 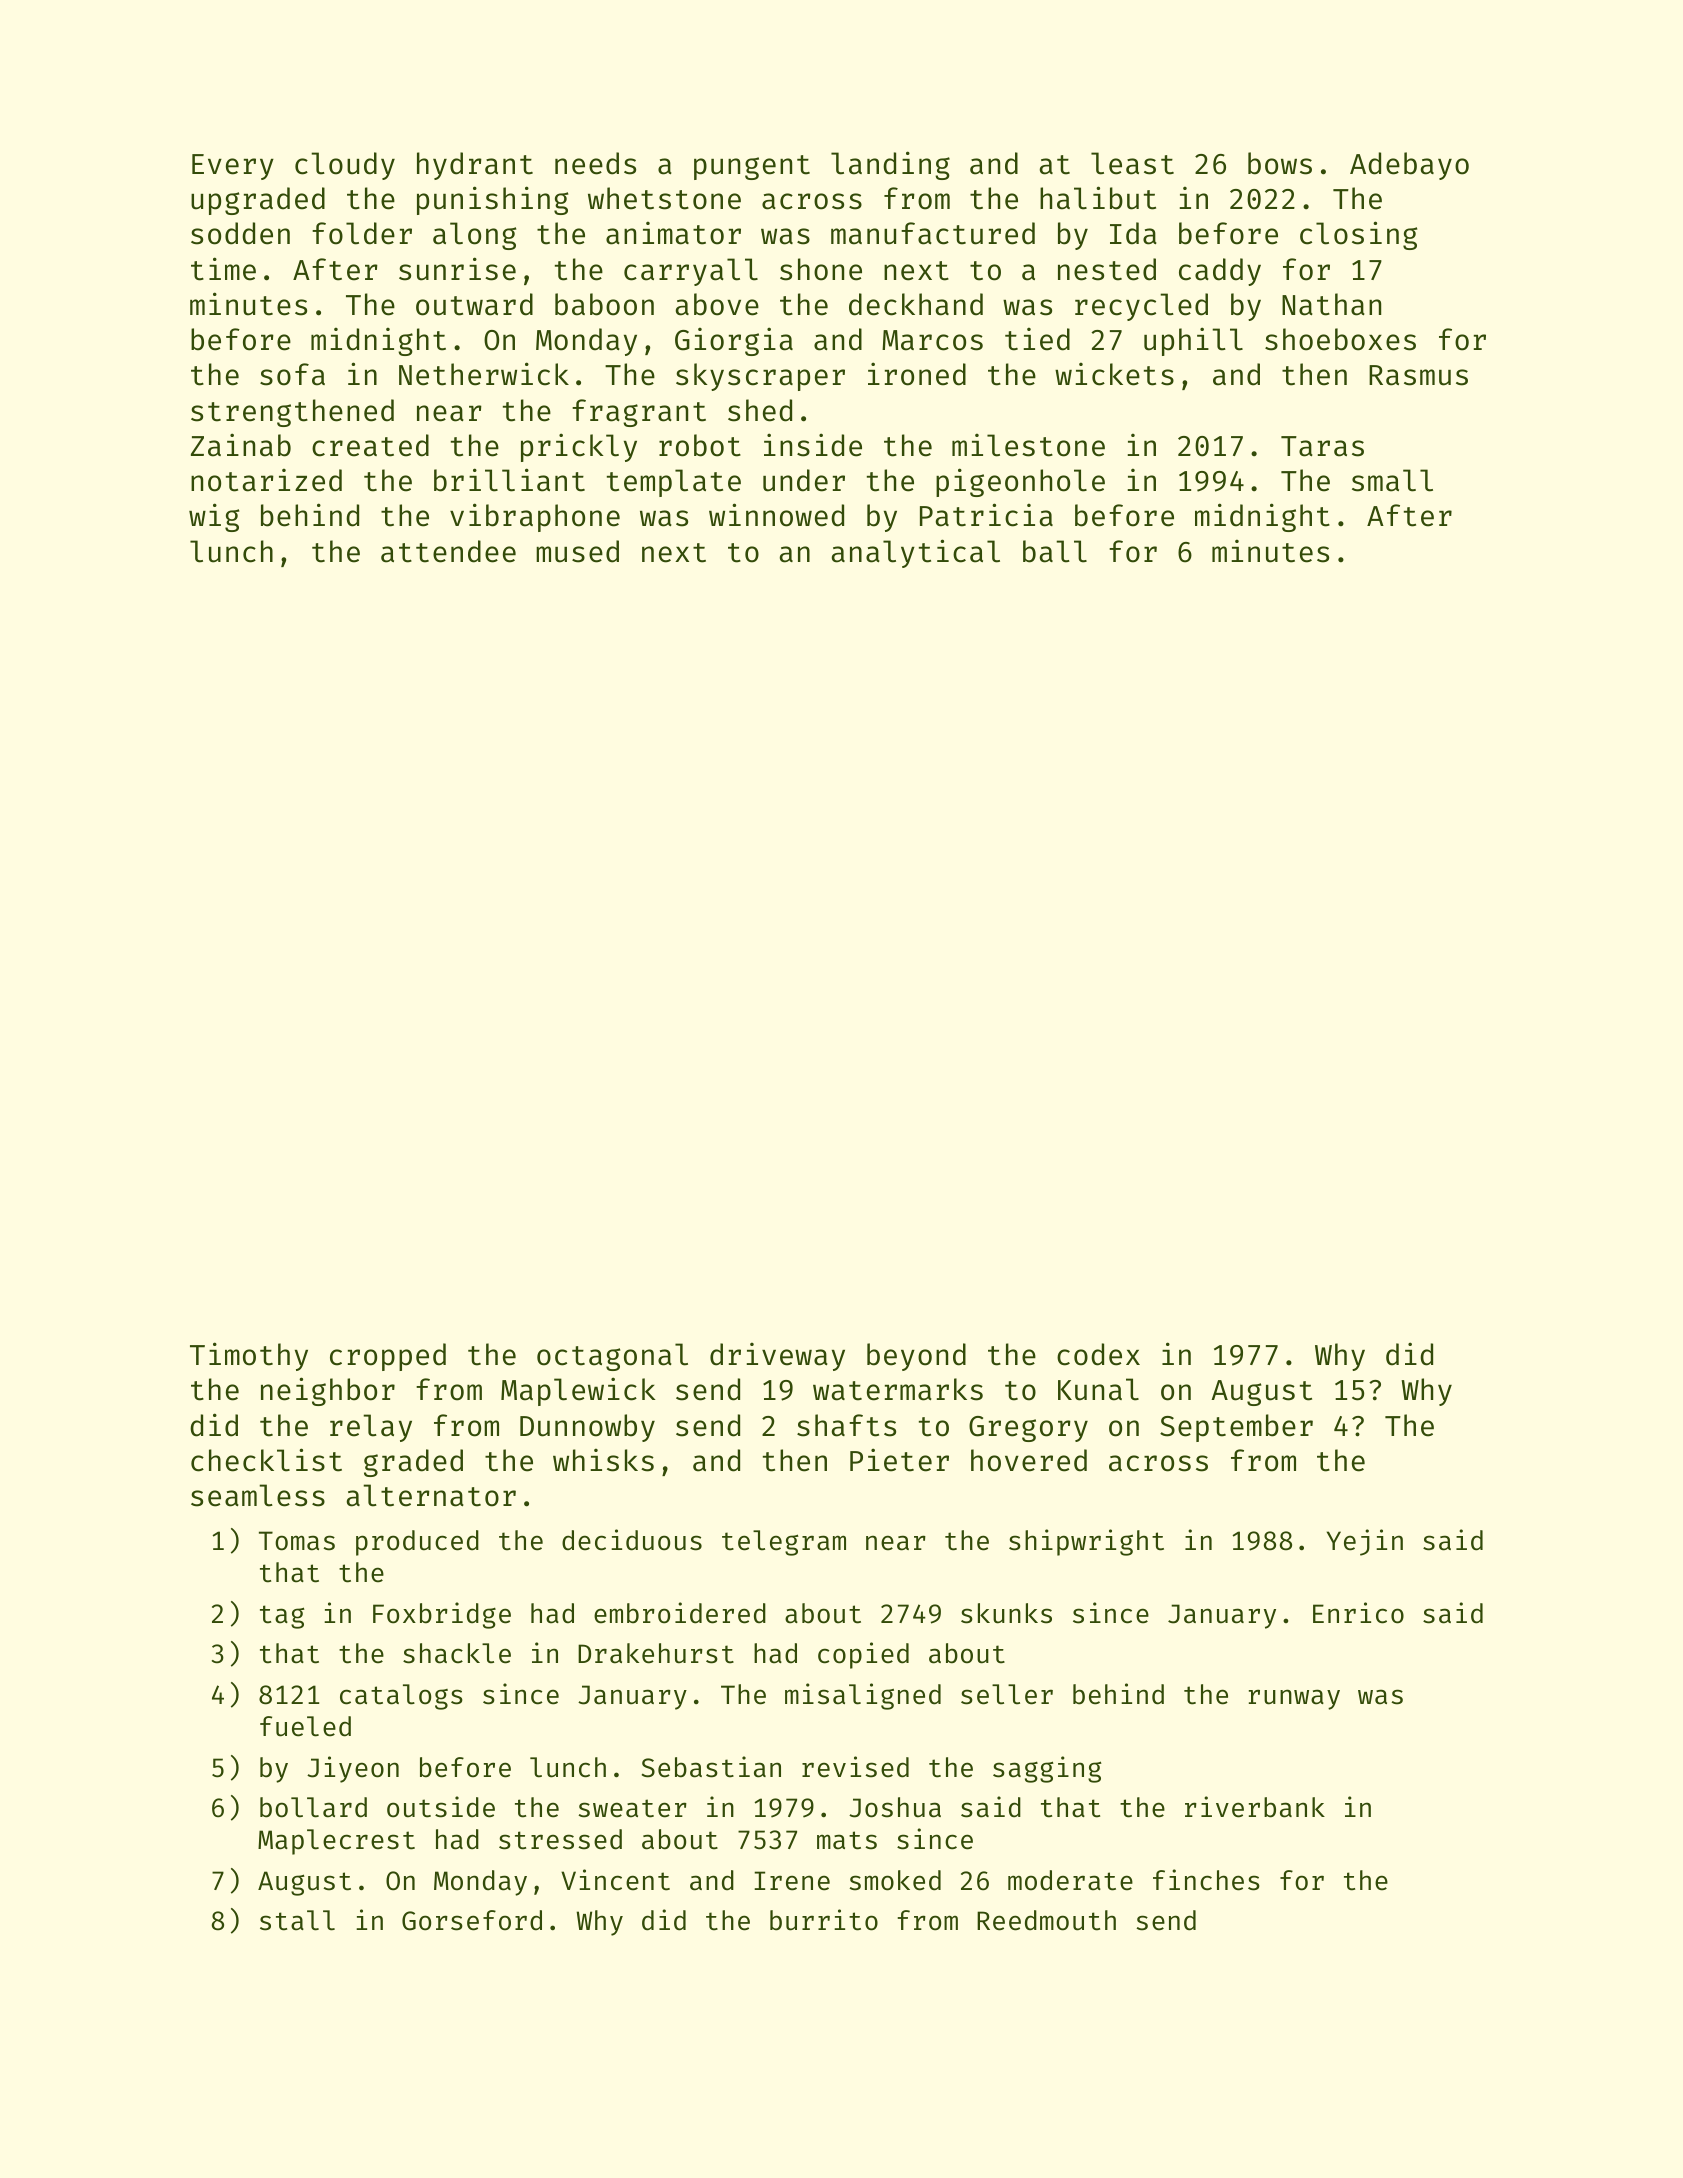 I want to click on Timothy, so click(x=249, y=1356).
